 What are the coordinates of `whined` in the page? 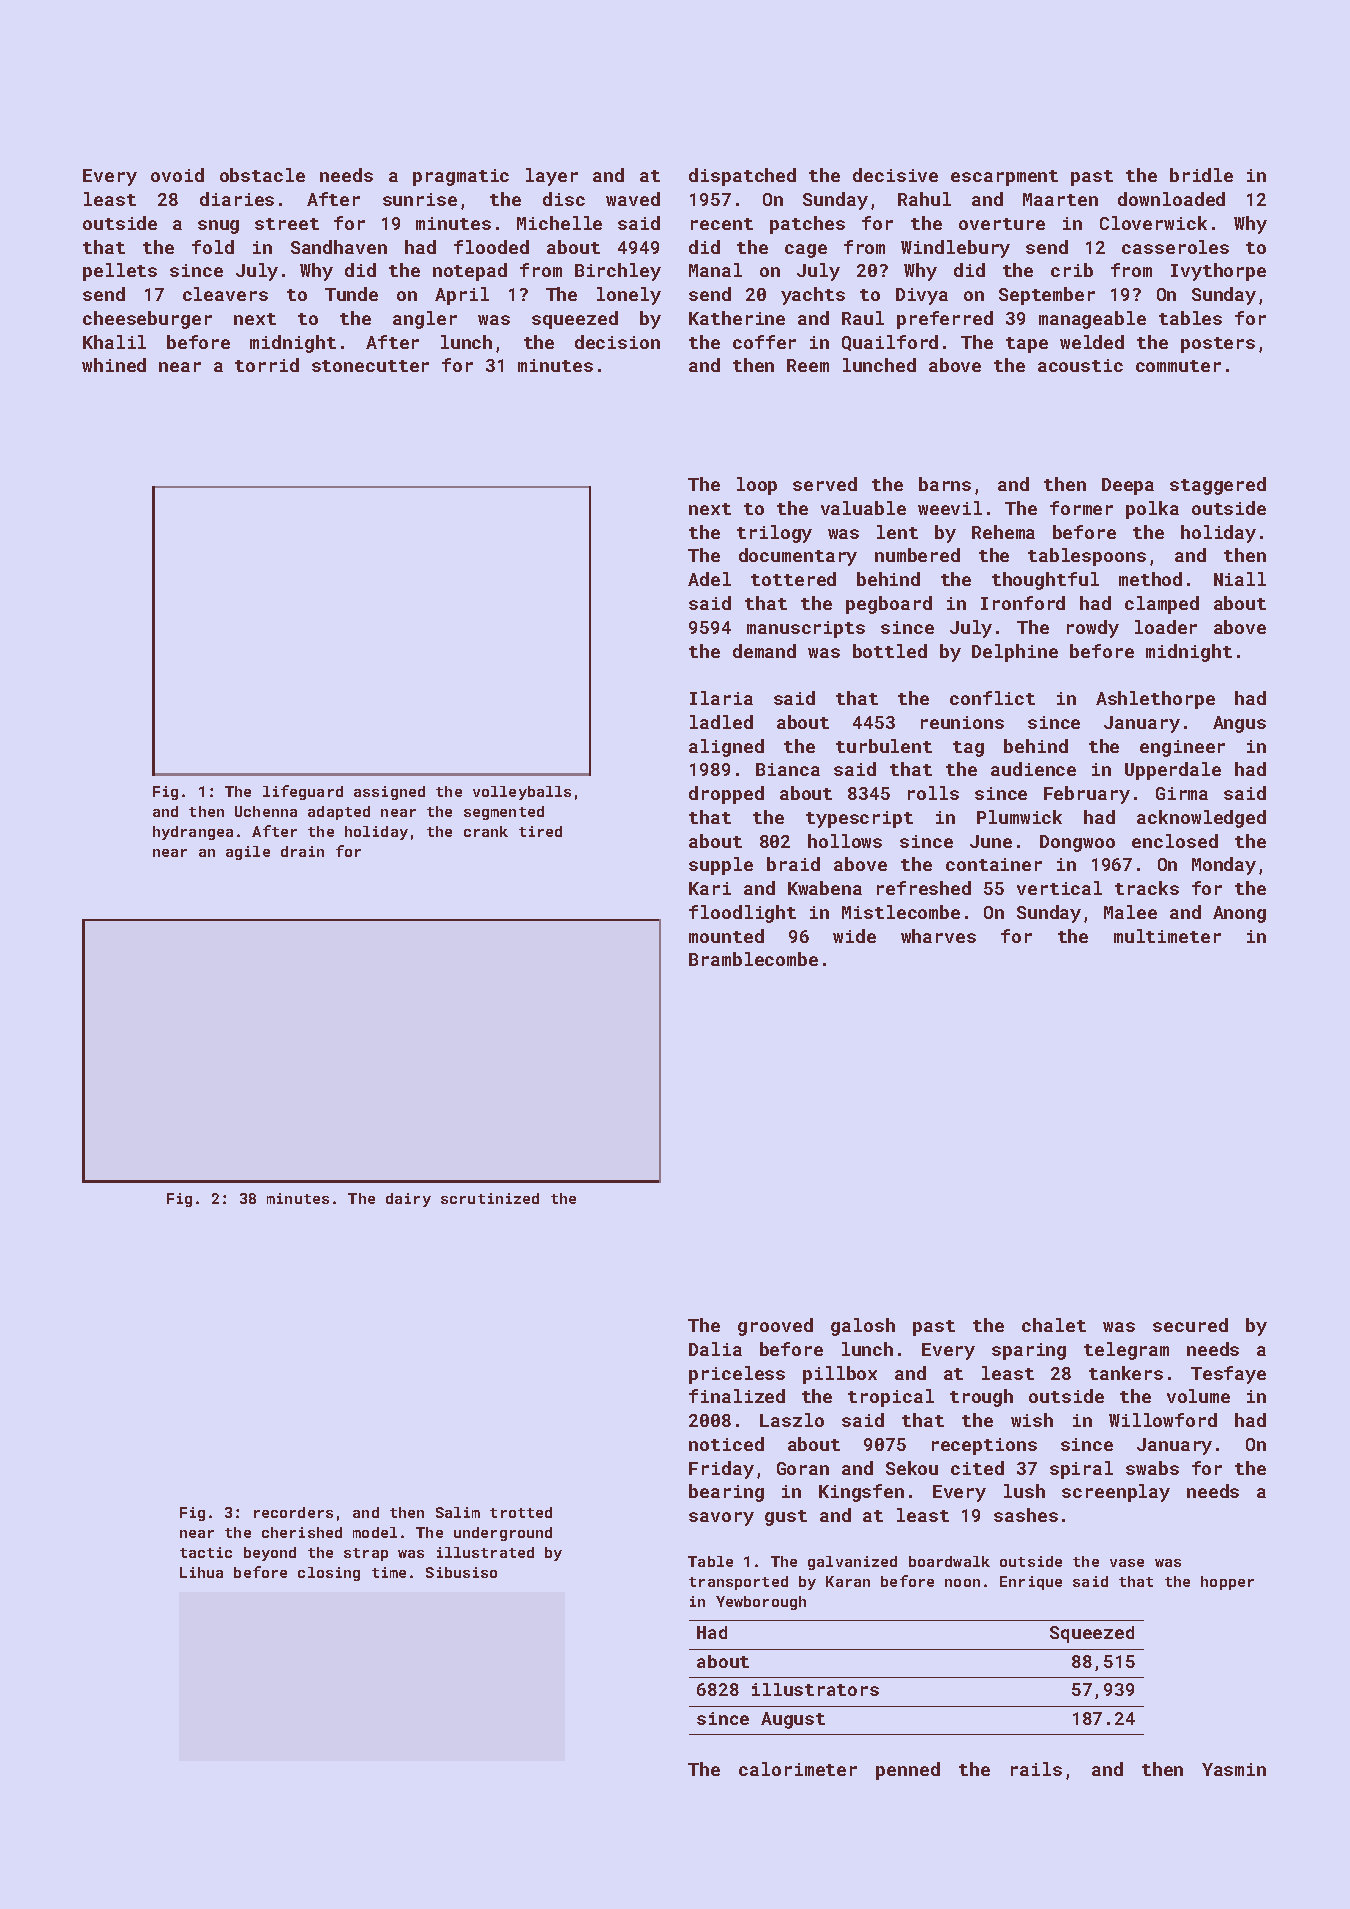 It's located at (114, 365).
